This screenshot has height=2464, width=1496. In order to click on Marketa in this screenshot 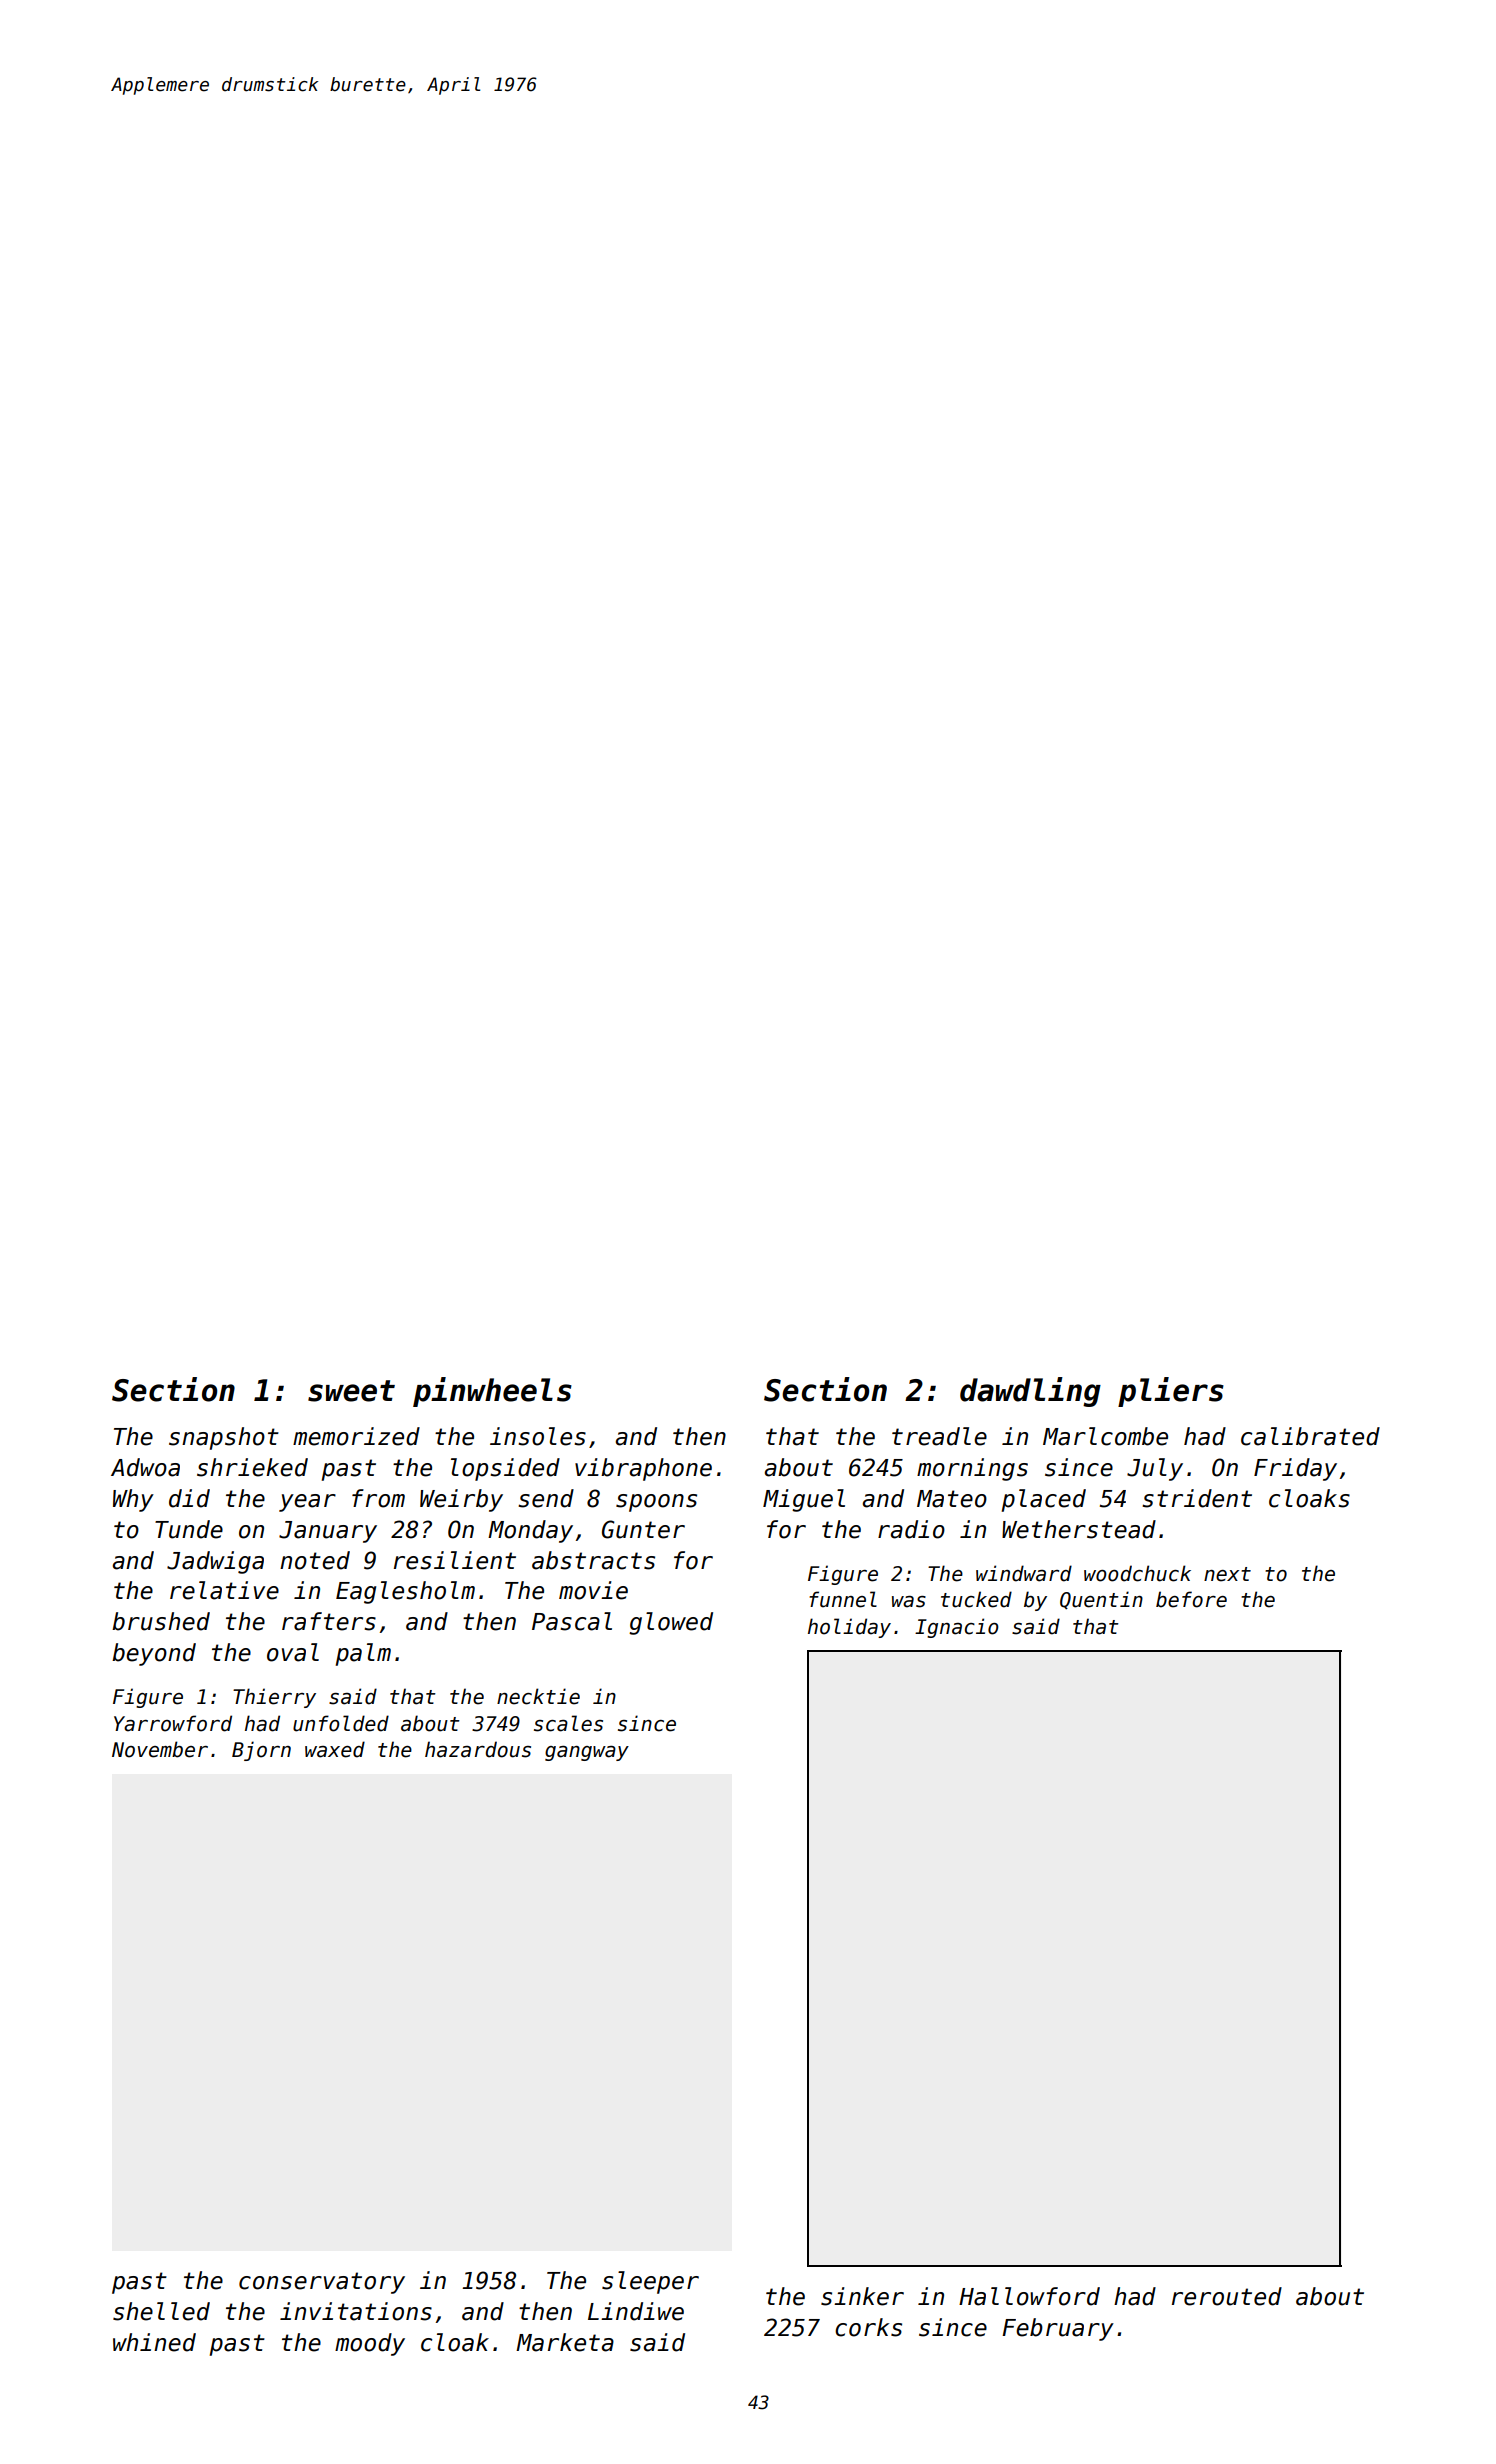, I will do `click(565, 2342)`.
